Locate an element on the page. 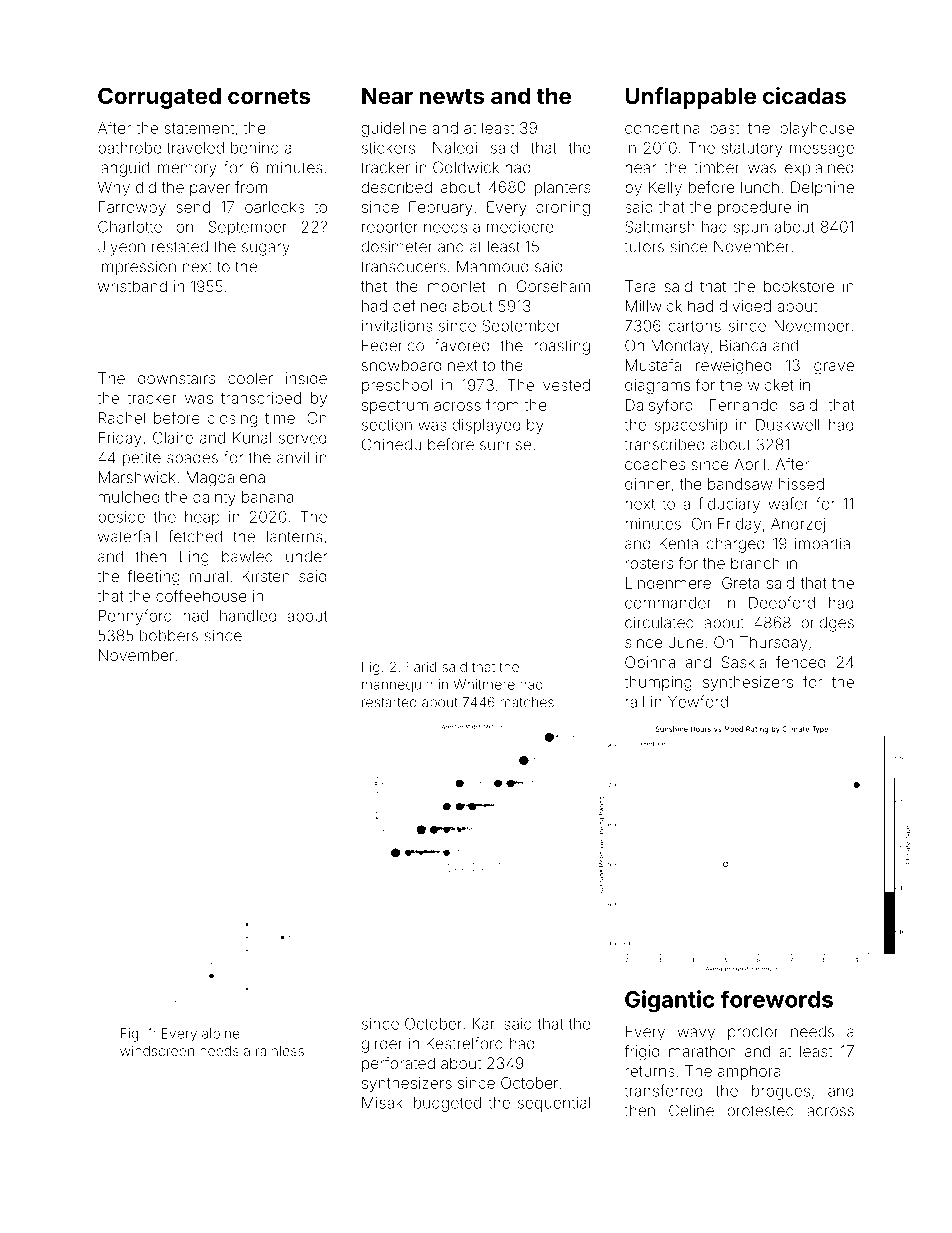  forewords is located at coordinates (776, 999).
